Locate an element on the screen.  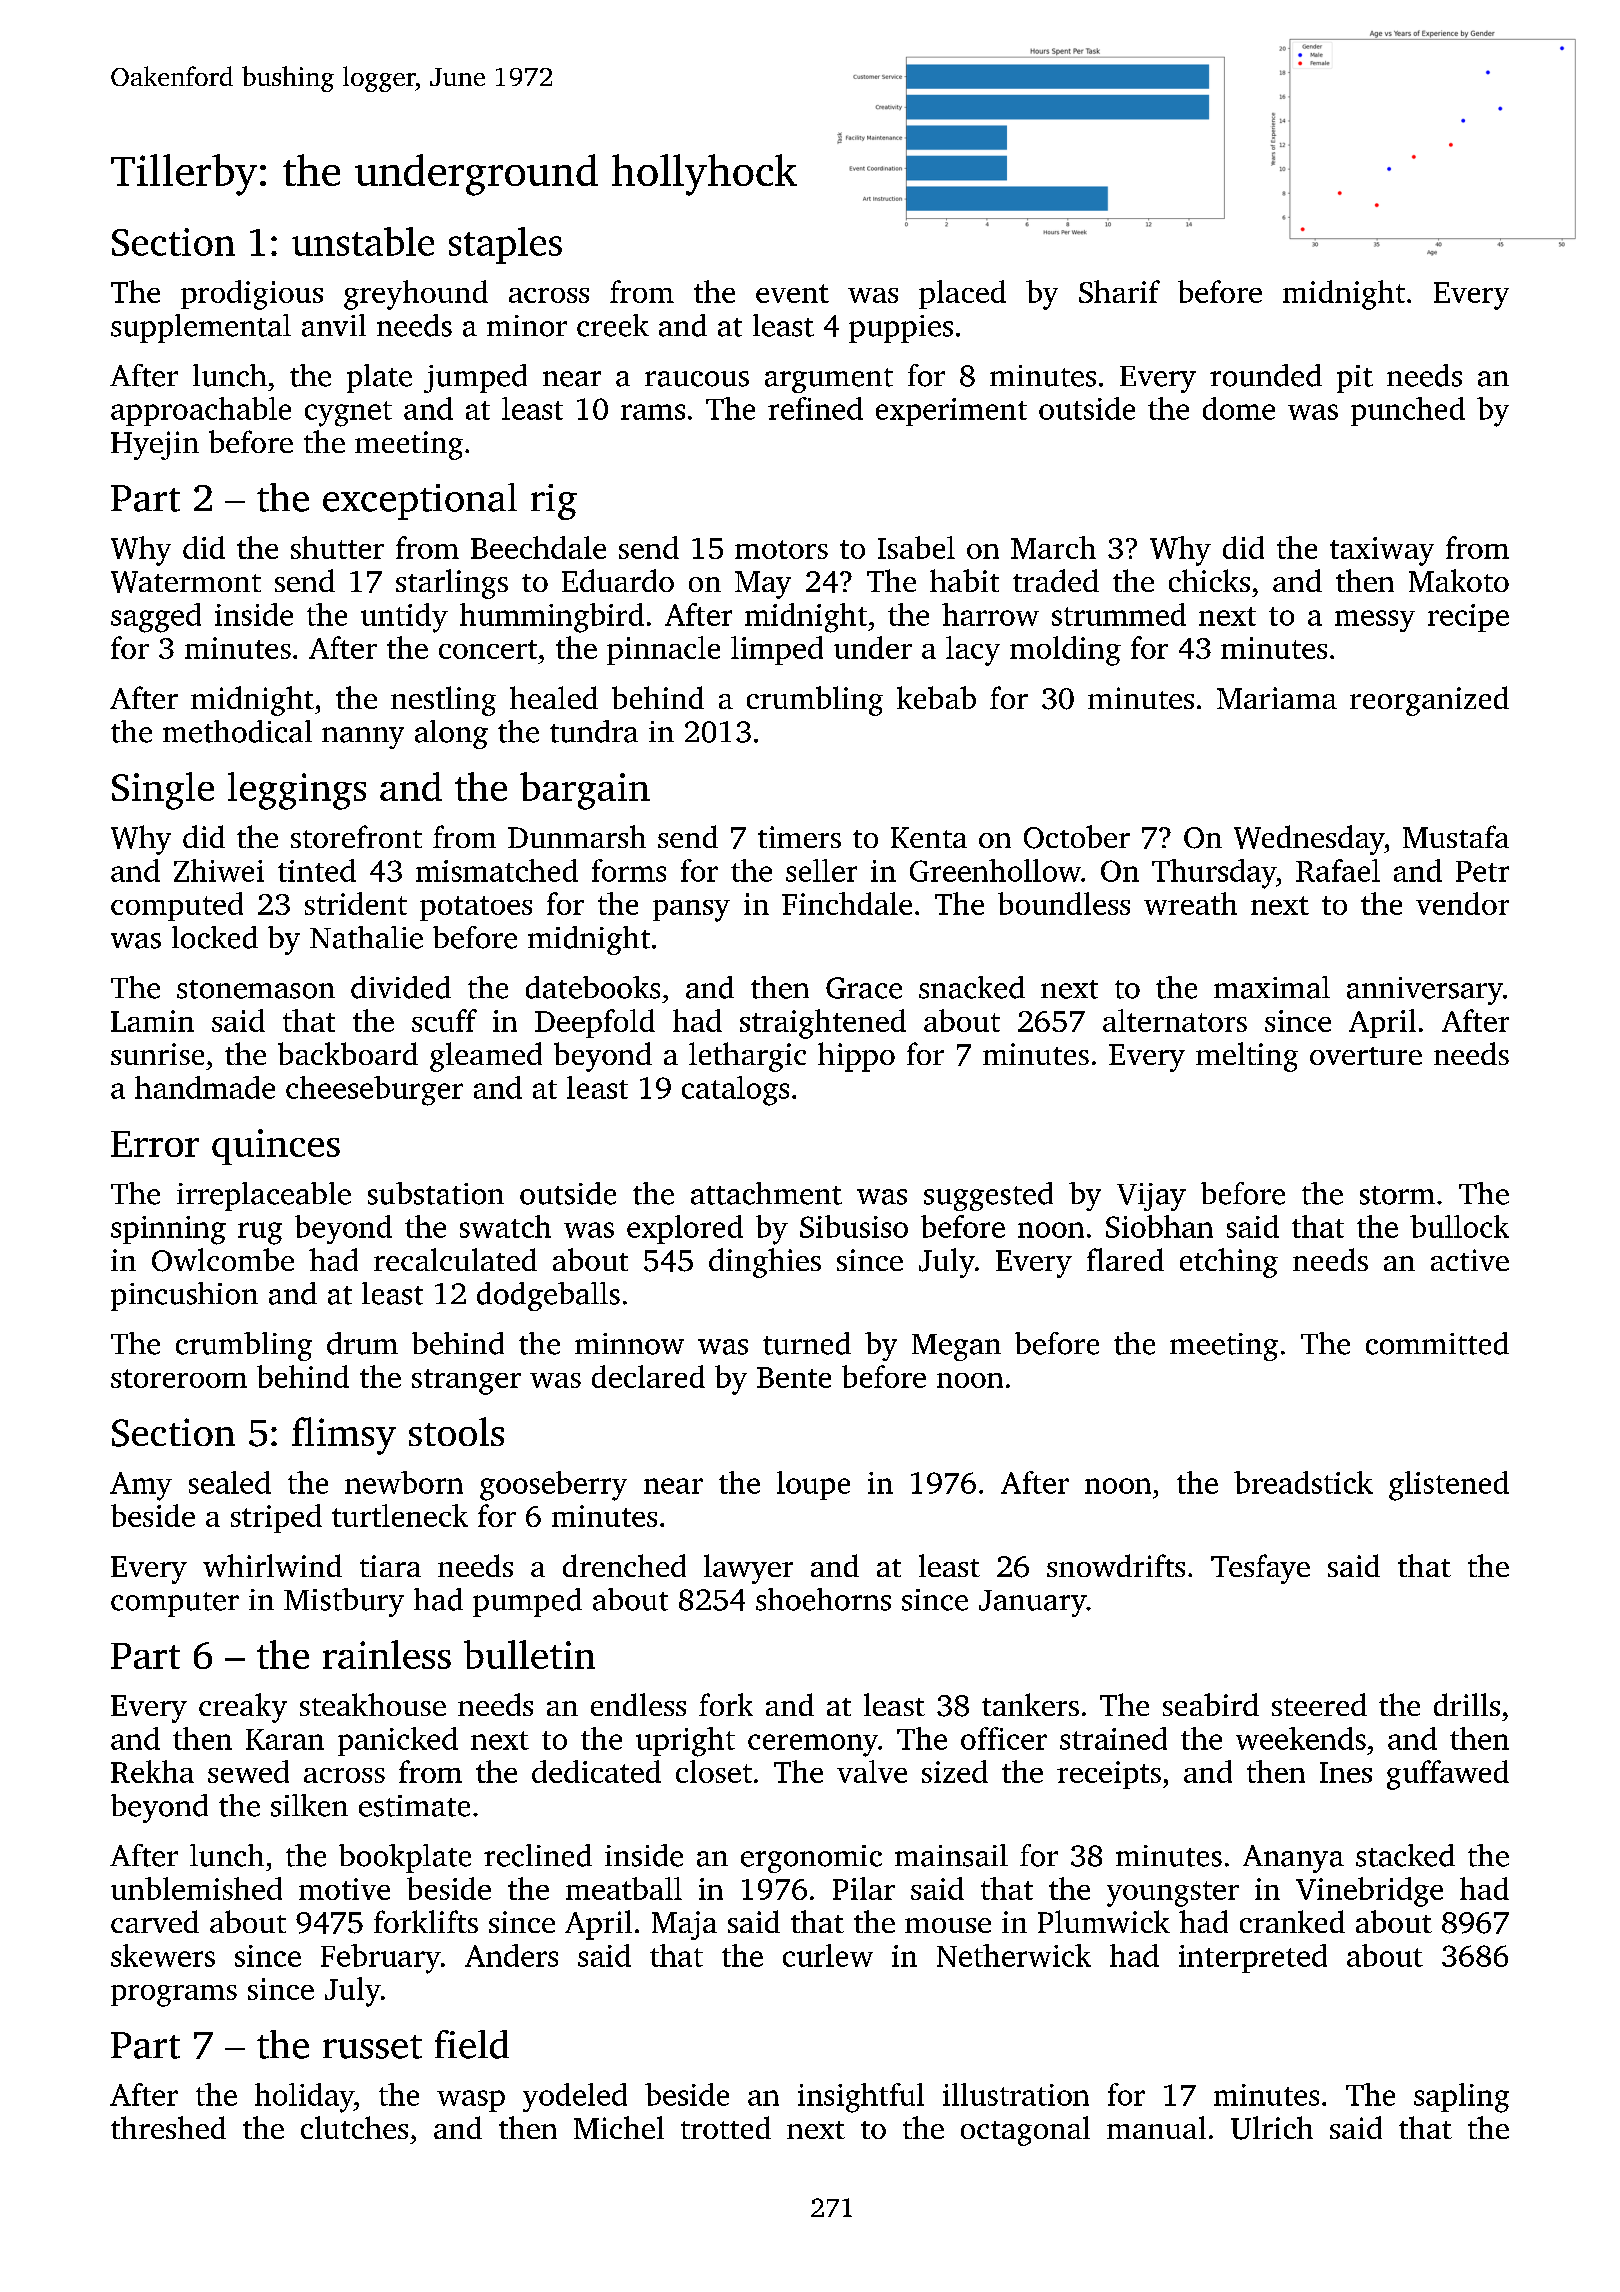
drenched is located at coordinates (624, 1565).
